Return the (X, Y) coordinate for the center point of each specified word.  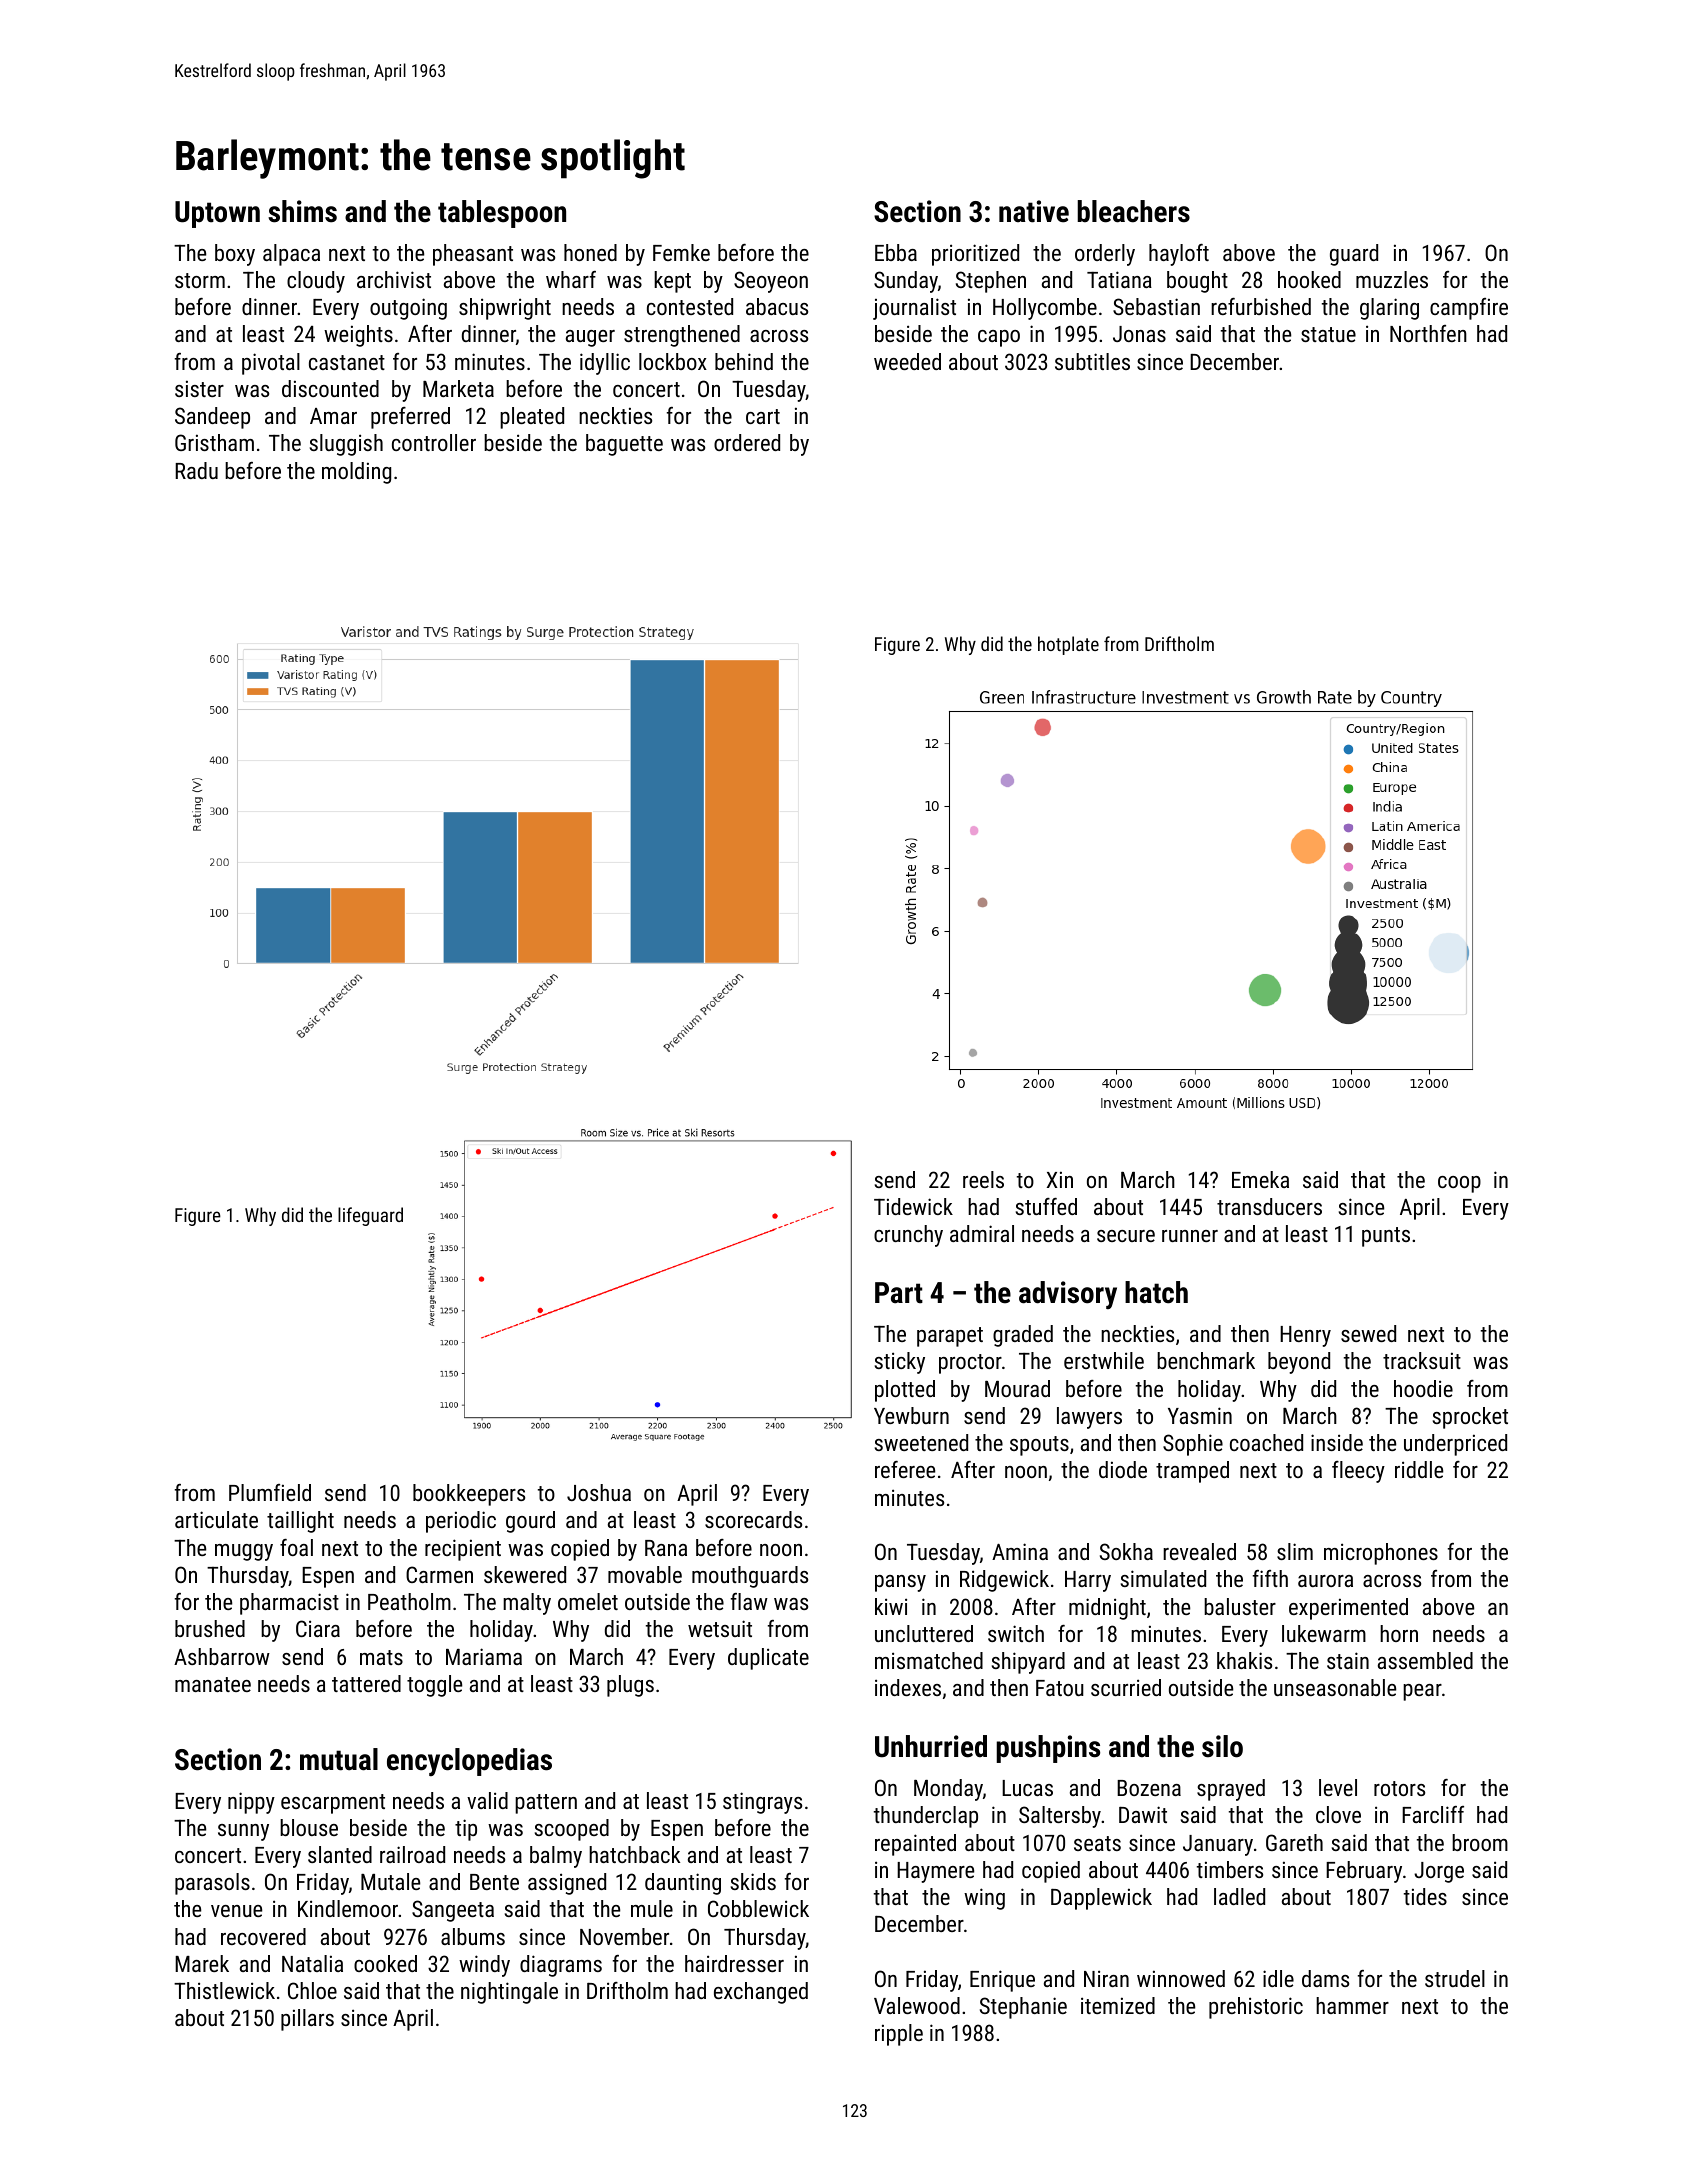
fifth (1270, 1578)
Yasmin (1200, 1415)
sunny (243, 1832)
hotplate (1068, 645)
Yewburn (911, 1415)
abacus (777, 306)
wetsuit (720, 1628)
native (1034, 211)
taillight (300, 1522)
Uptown (217, 214)
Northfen (1428, 333)
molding (356, 473)
